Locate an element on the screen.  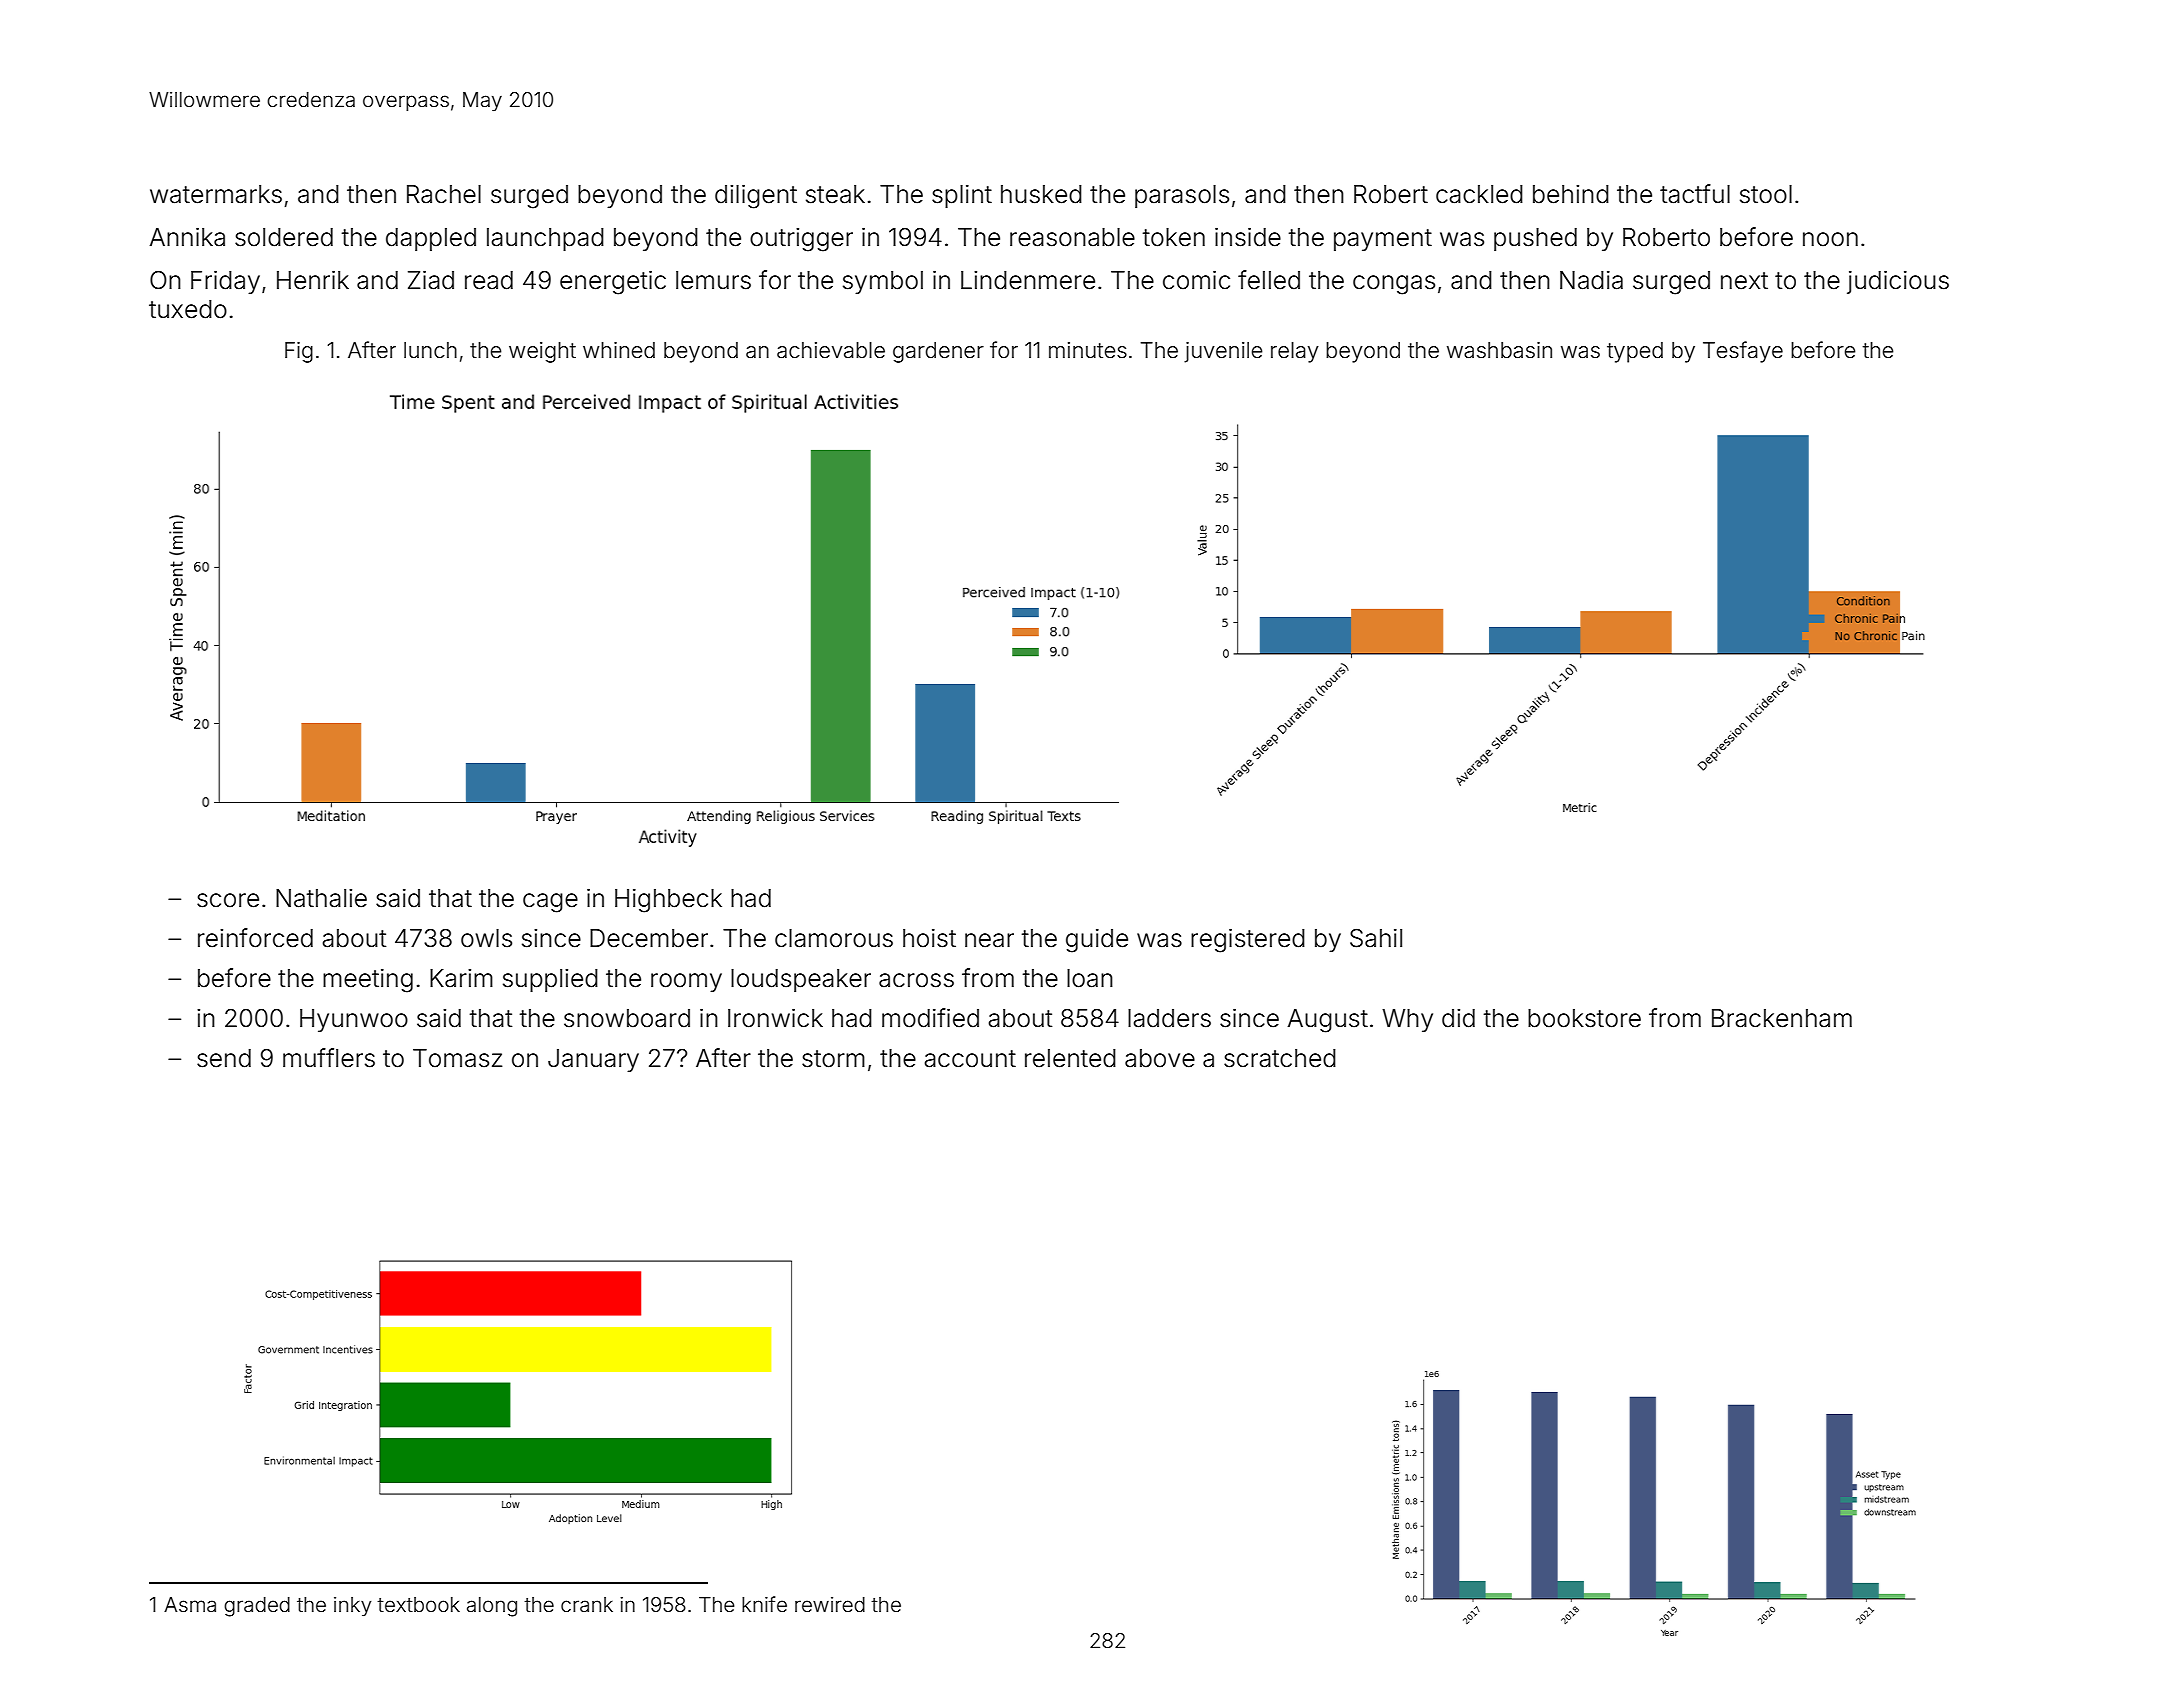
inky is located at coordinates (352, 1607).
